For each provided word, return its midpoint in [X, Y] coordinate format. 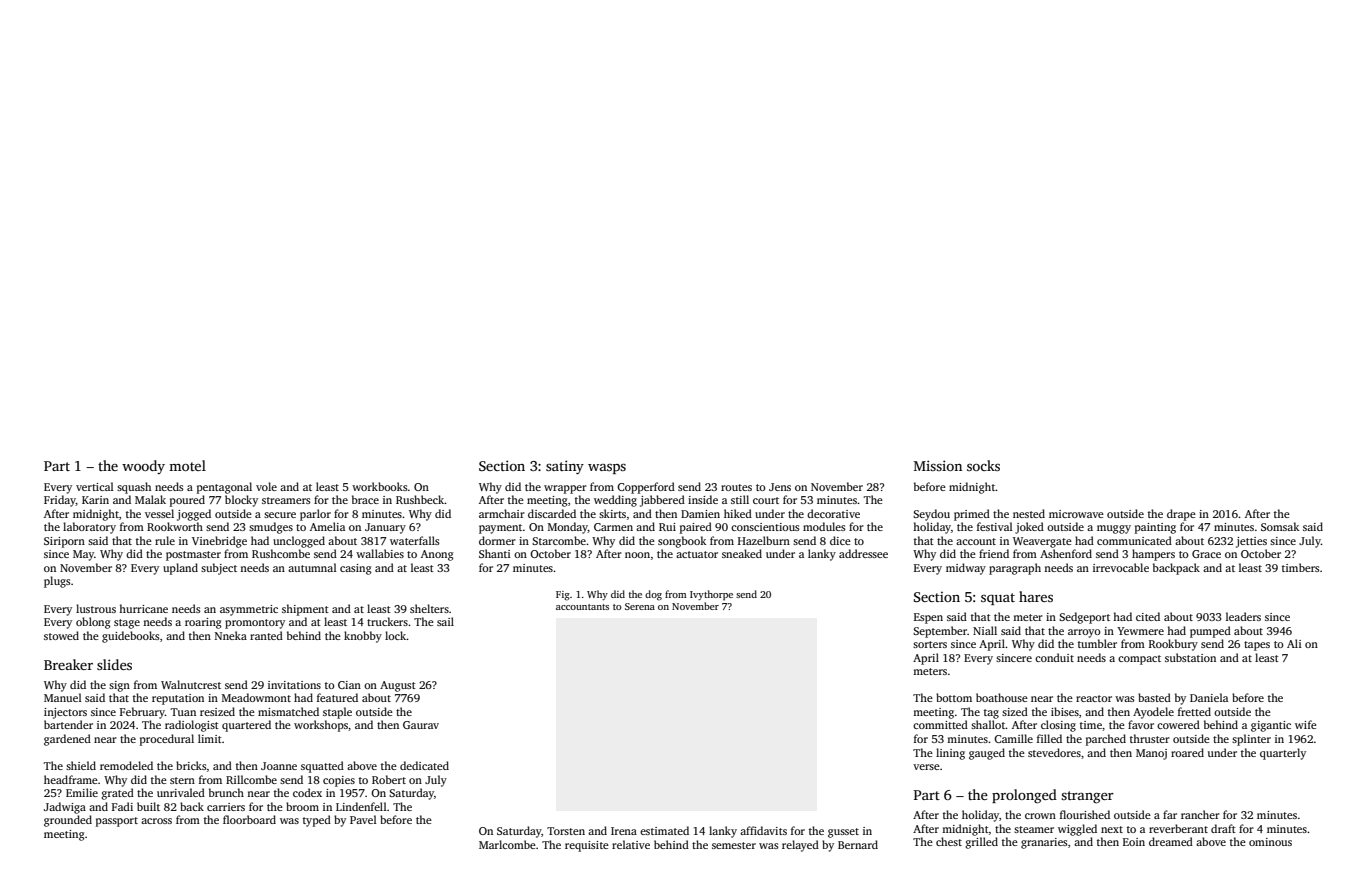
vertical [95, 486]
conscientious [765, 527]
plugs [57, 582]
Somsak [1280, 526]
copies [339, 781]
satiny [565, 467]
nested [1029, 513]
